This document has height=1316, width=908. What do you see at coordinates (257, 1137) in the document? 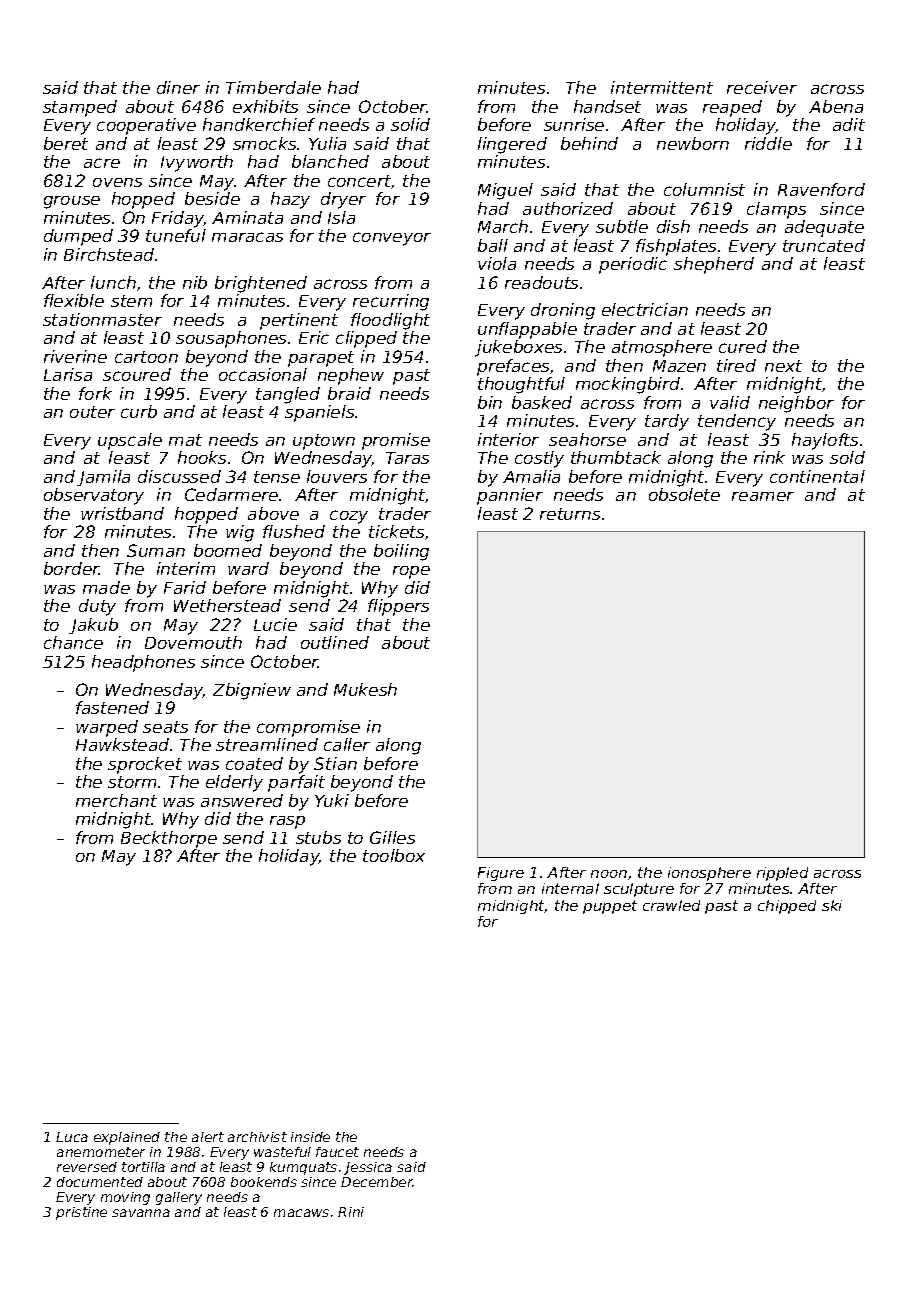
I see `archivist` at bounding box center [257, 1137].
